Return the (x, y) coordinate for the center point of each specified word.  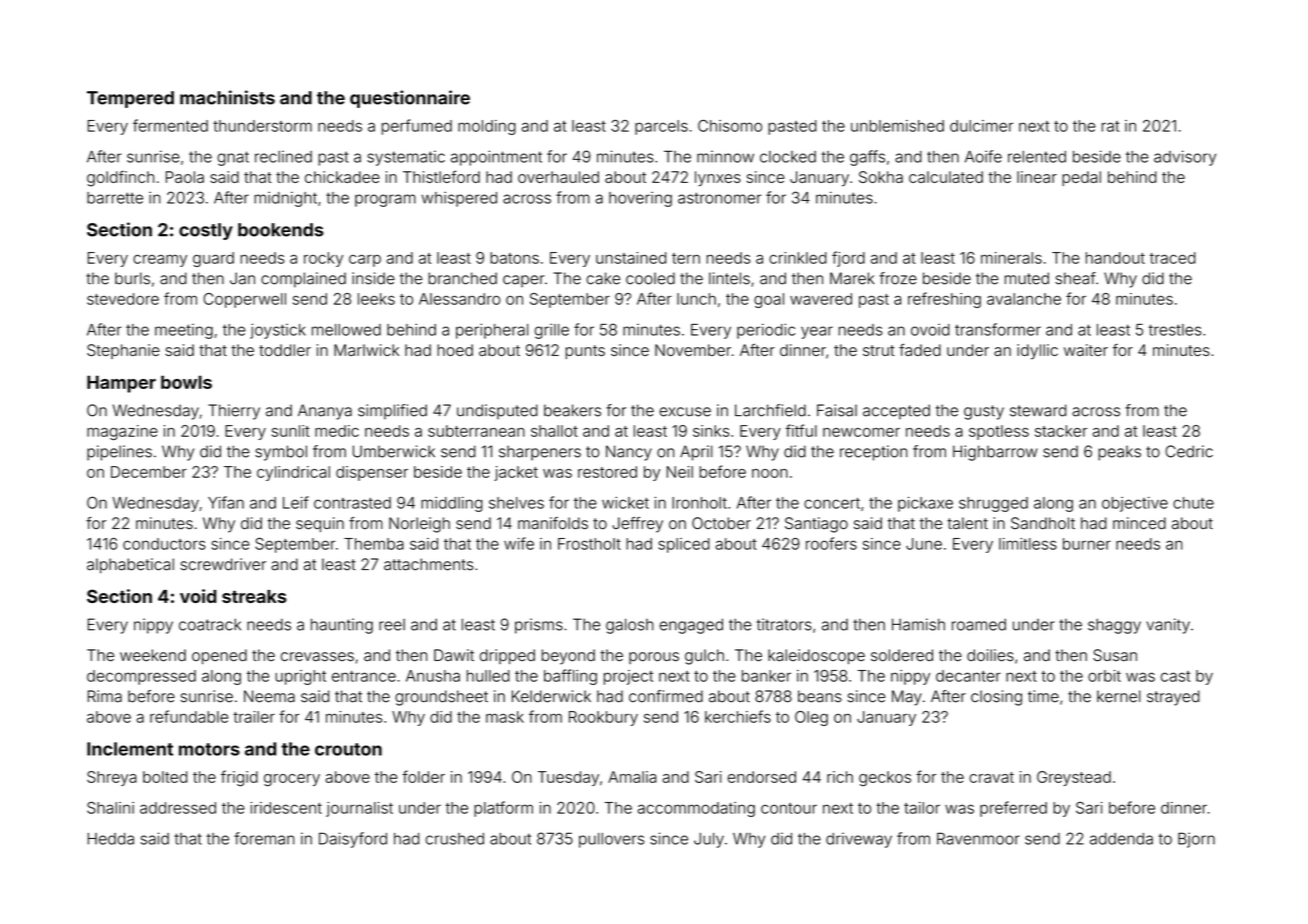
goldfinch (120, 178)
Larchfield (770, 410)
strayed (1173, 698)
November (693, 350)
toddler (285, 350)
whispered (459, 199)
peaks (1119, 453)
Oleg (811, 718)
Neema (269, 696)
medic (337, 431)
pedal (1081, 178)
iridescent (286, 808)
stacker (1061, 431)
